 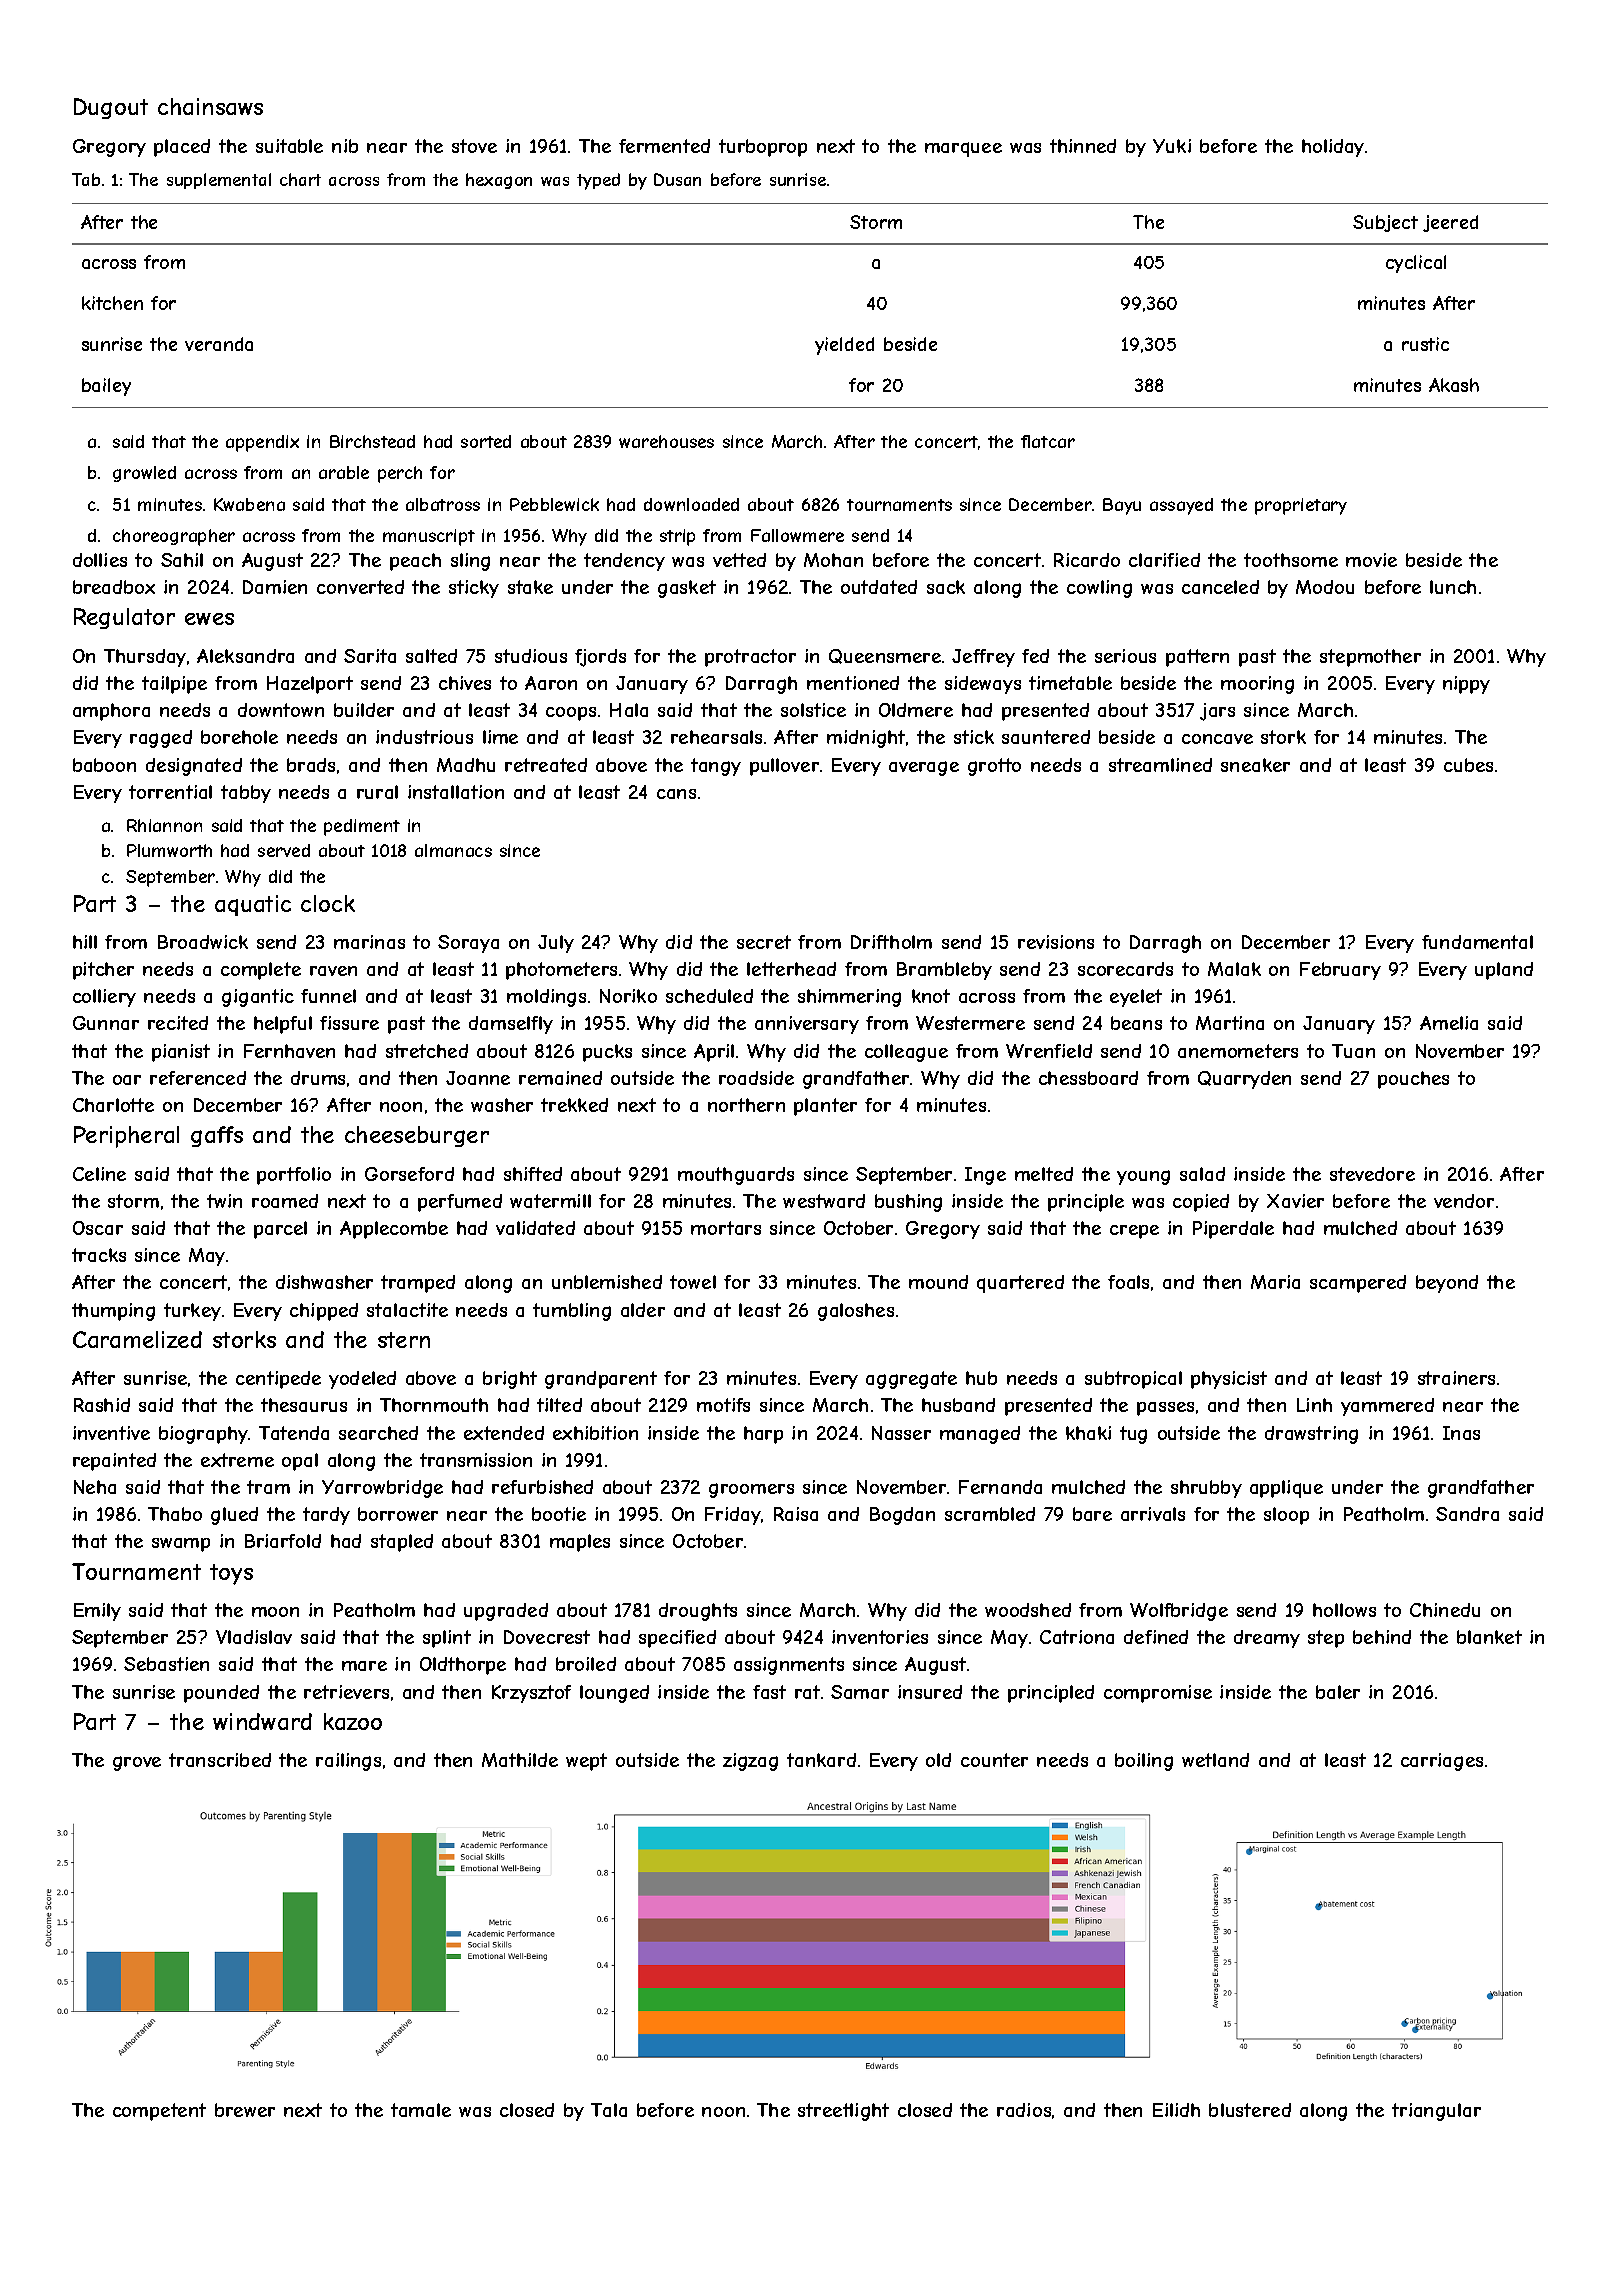 I want to click on kitchen, so click(x=112, y=303).
